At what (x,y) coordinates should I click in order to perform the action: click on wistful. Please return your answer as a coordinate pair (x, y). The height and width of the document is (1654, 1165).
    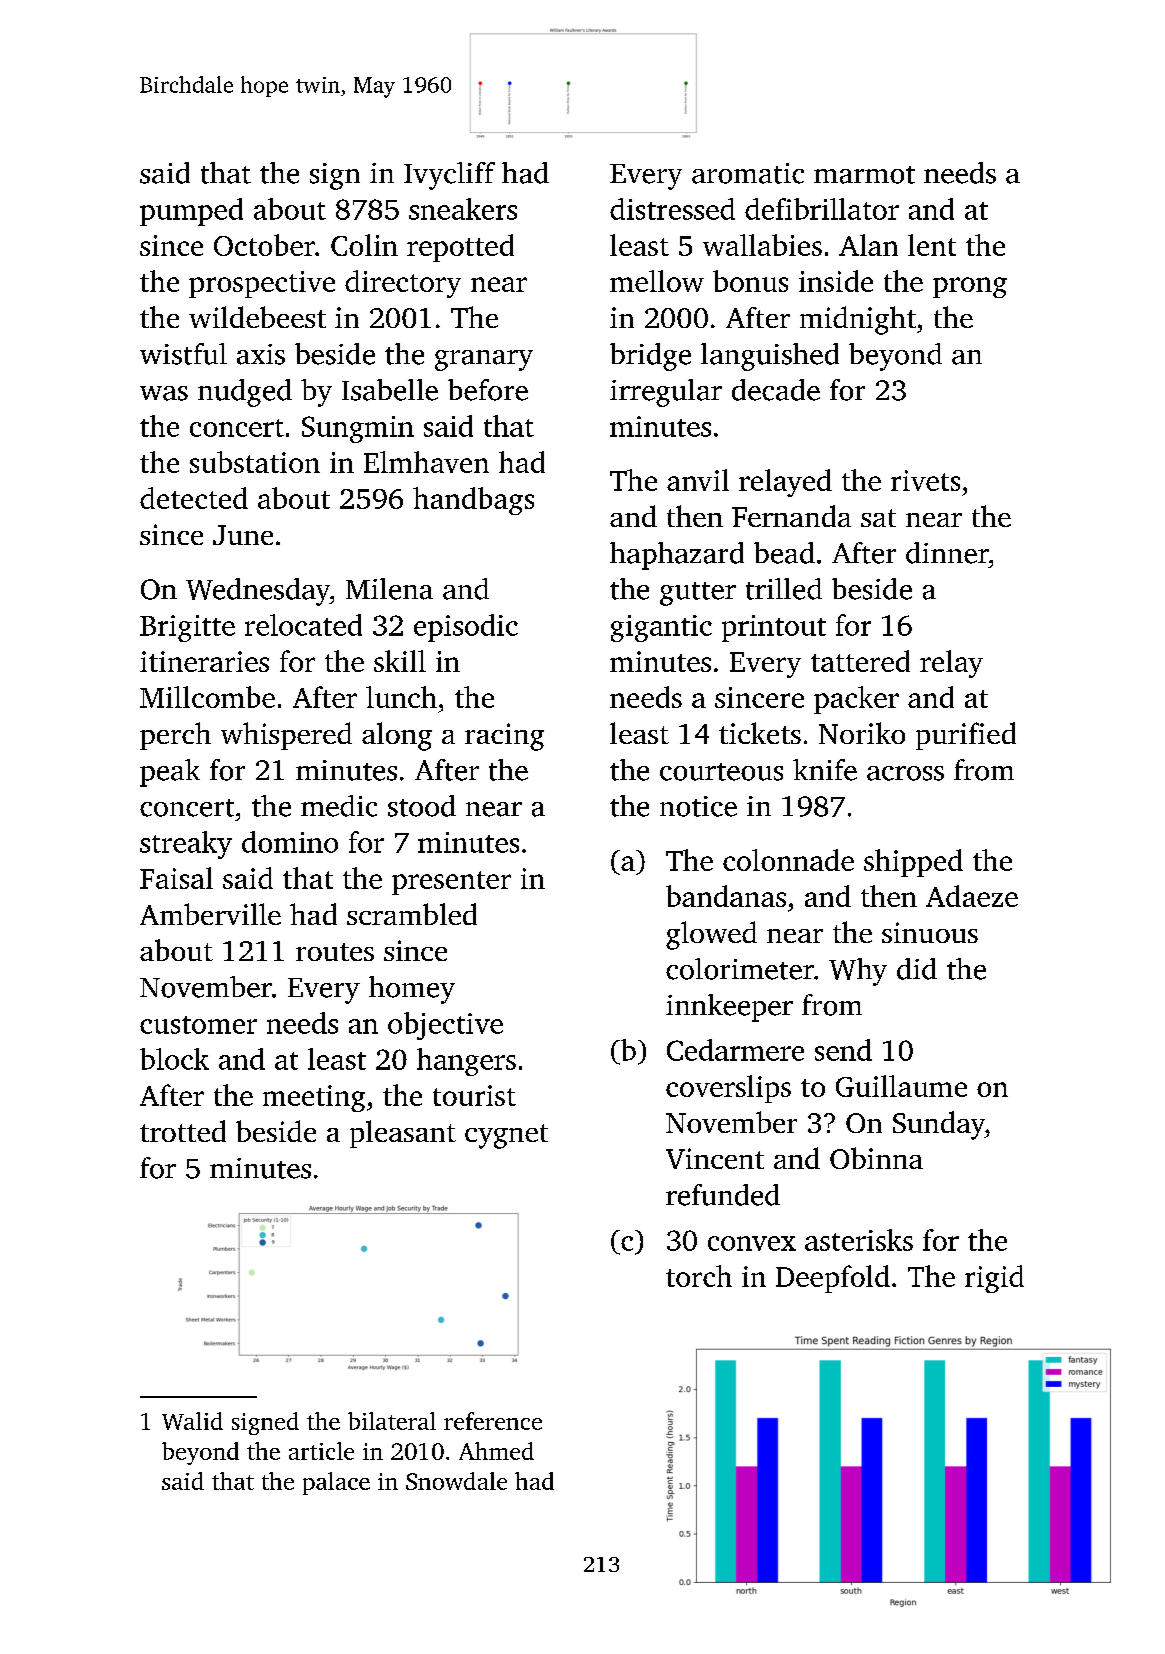
    Looking at the image, I should click on (183, 354).
